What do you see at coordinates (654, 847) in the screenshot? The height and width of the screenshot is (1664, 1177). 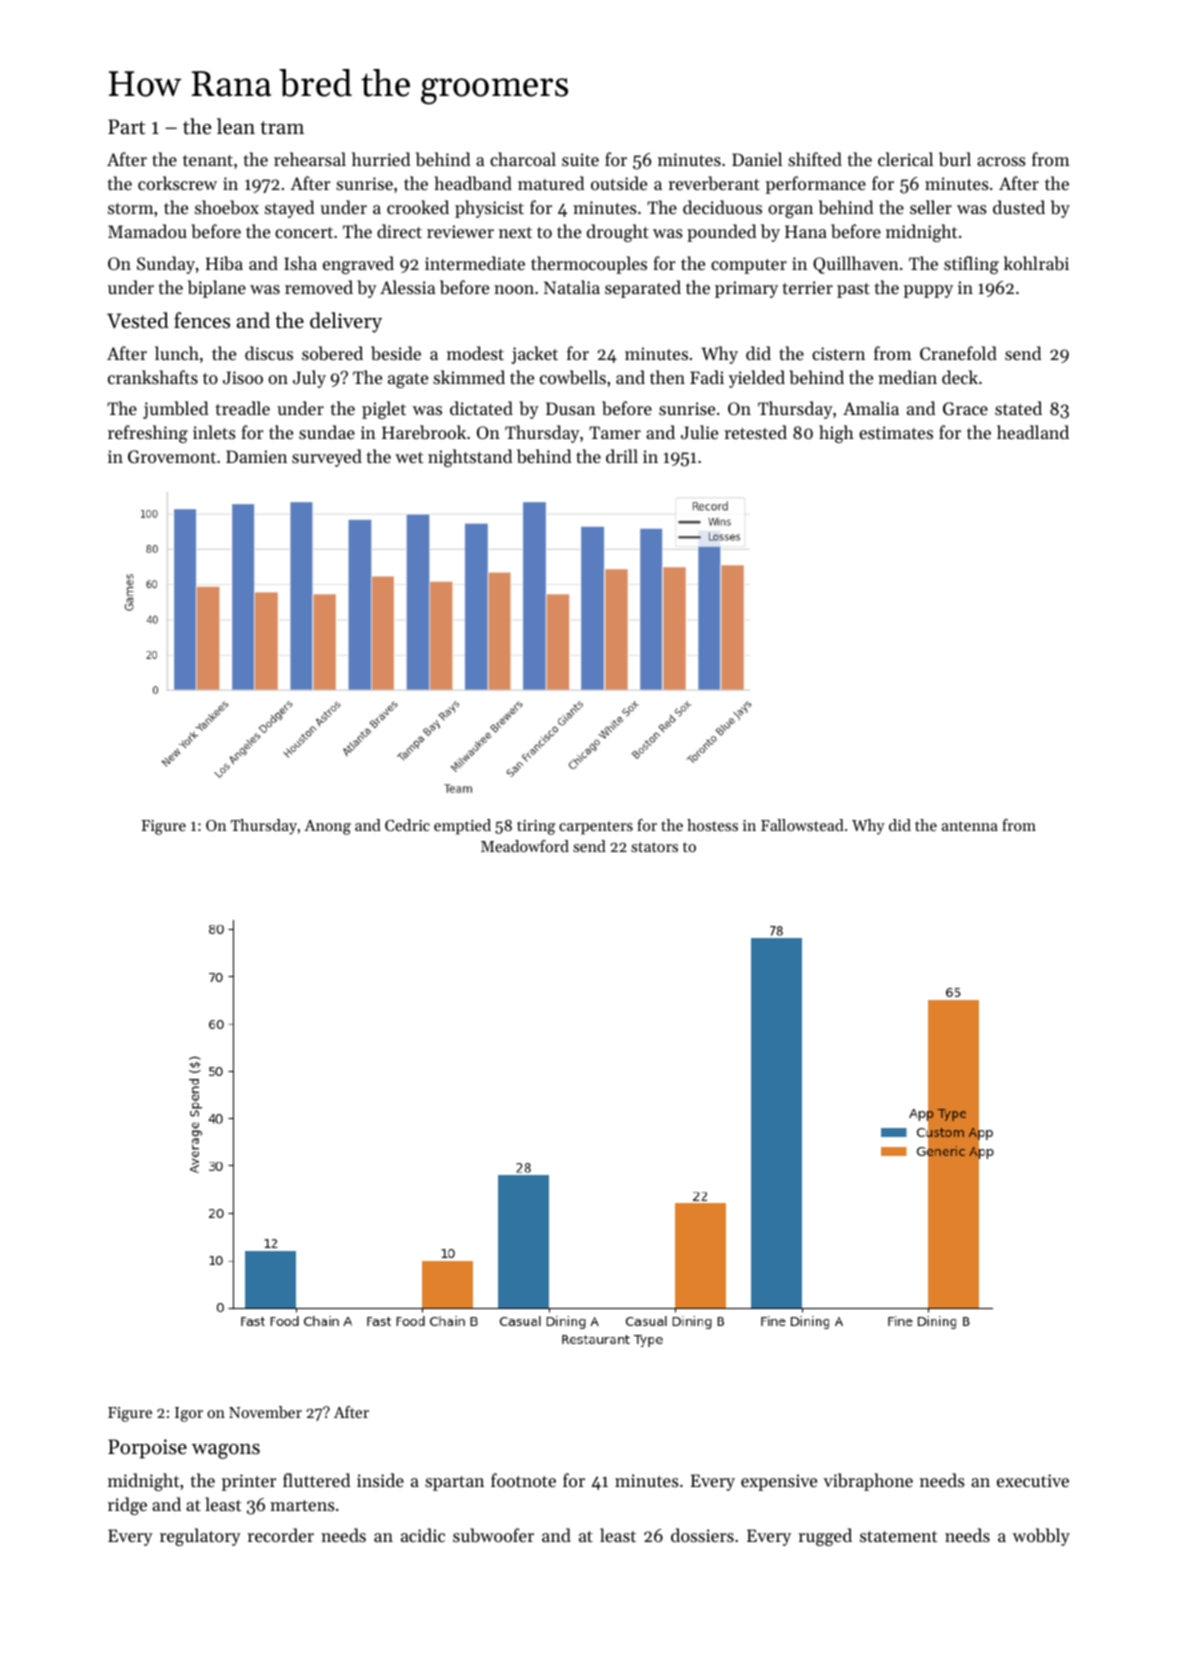 I see `stators` at bounding box center [654, 847].
